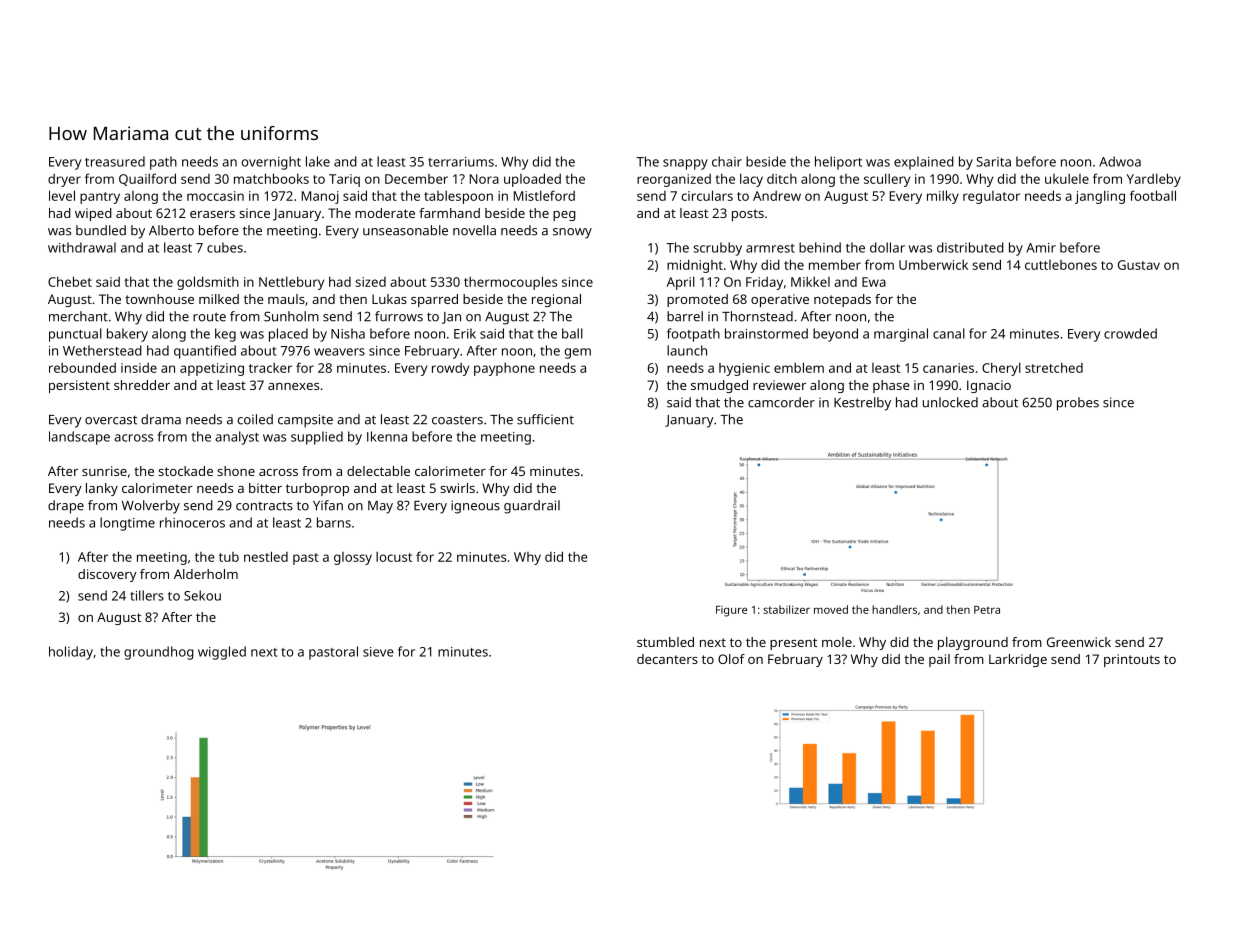 This document has width=1233, height=952. I want to click on goldsmith, so click(208, 283).
